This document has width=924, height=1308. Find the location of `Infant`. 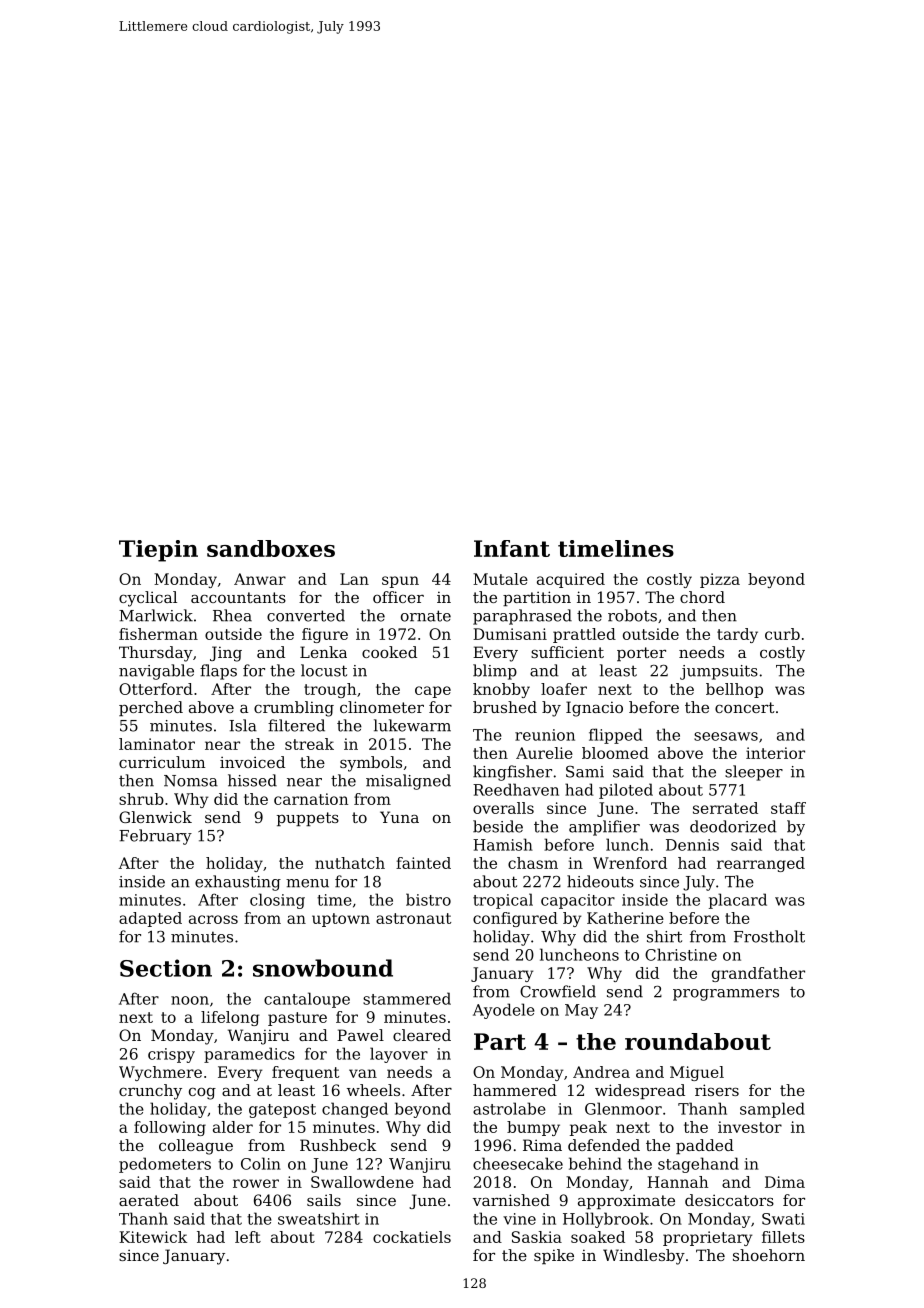

Infant is located at coordinates (512, 548).
